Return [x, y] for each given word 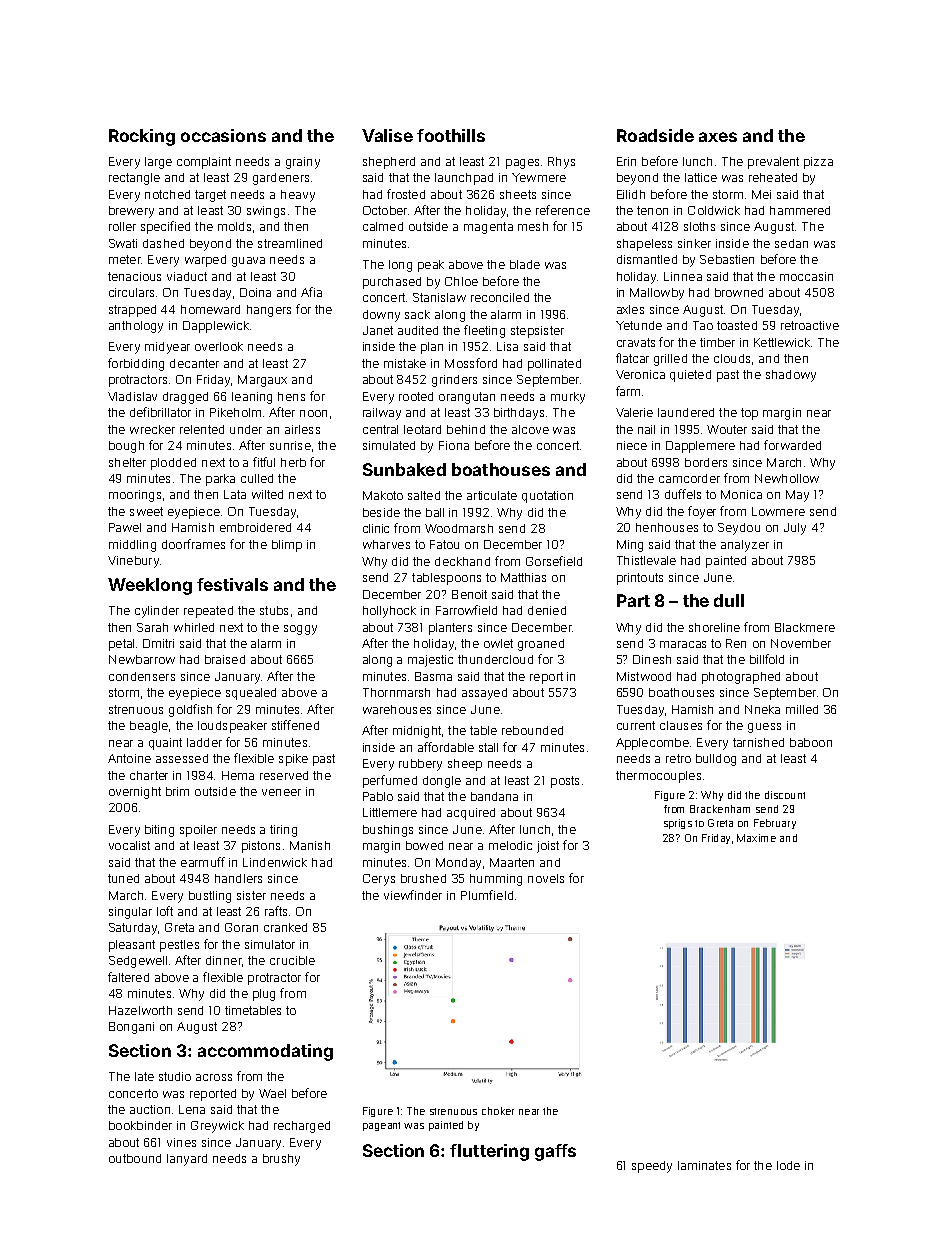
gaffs [555, 1152]
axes [718, 137]
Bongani [131, 1028]
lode [788, 1165]
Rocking [142, 137]
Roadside [655, 135]
